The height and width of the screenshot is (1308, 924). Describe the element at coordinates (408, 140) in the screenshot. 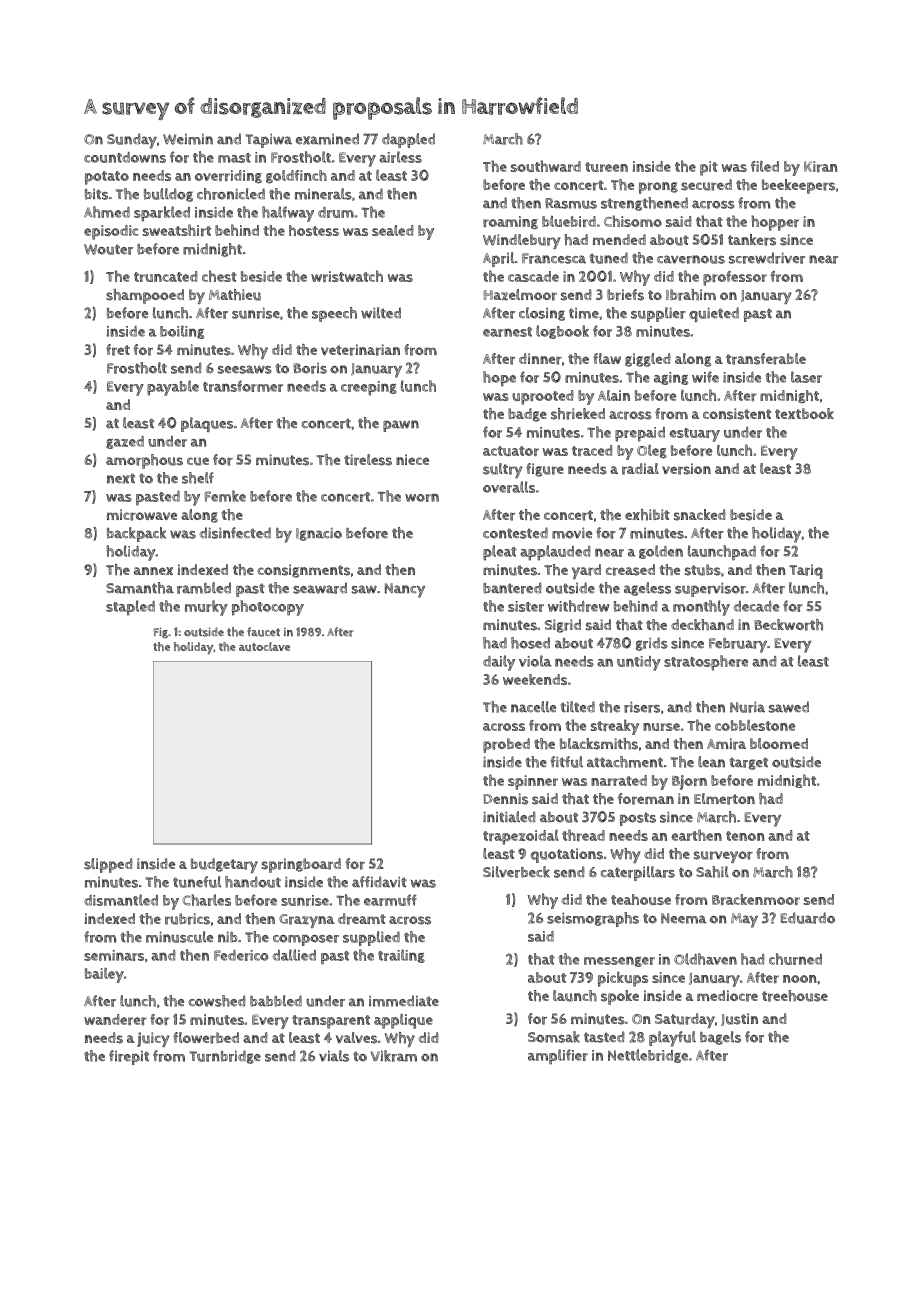

I see `dappled` at that location.
